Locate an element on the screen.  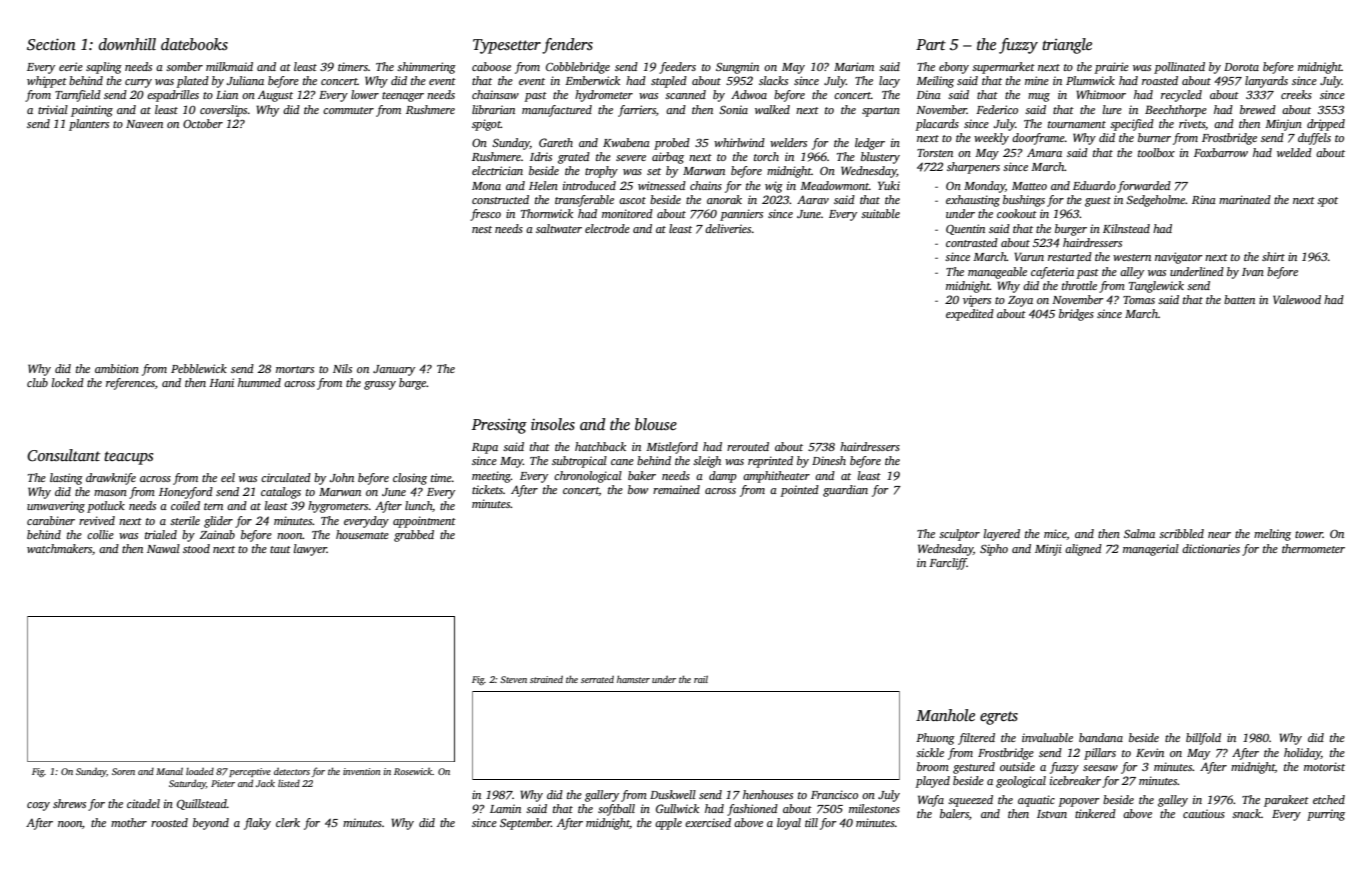
Valewood is located at coordinates (1297, 299).
